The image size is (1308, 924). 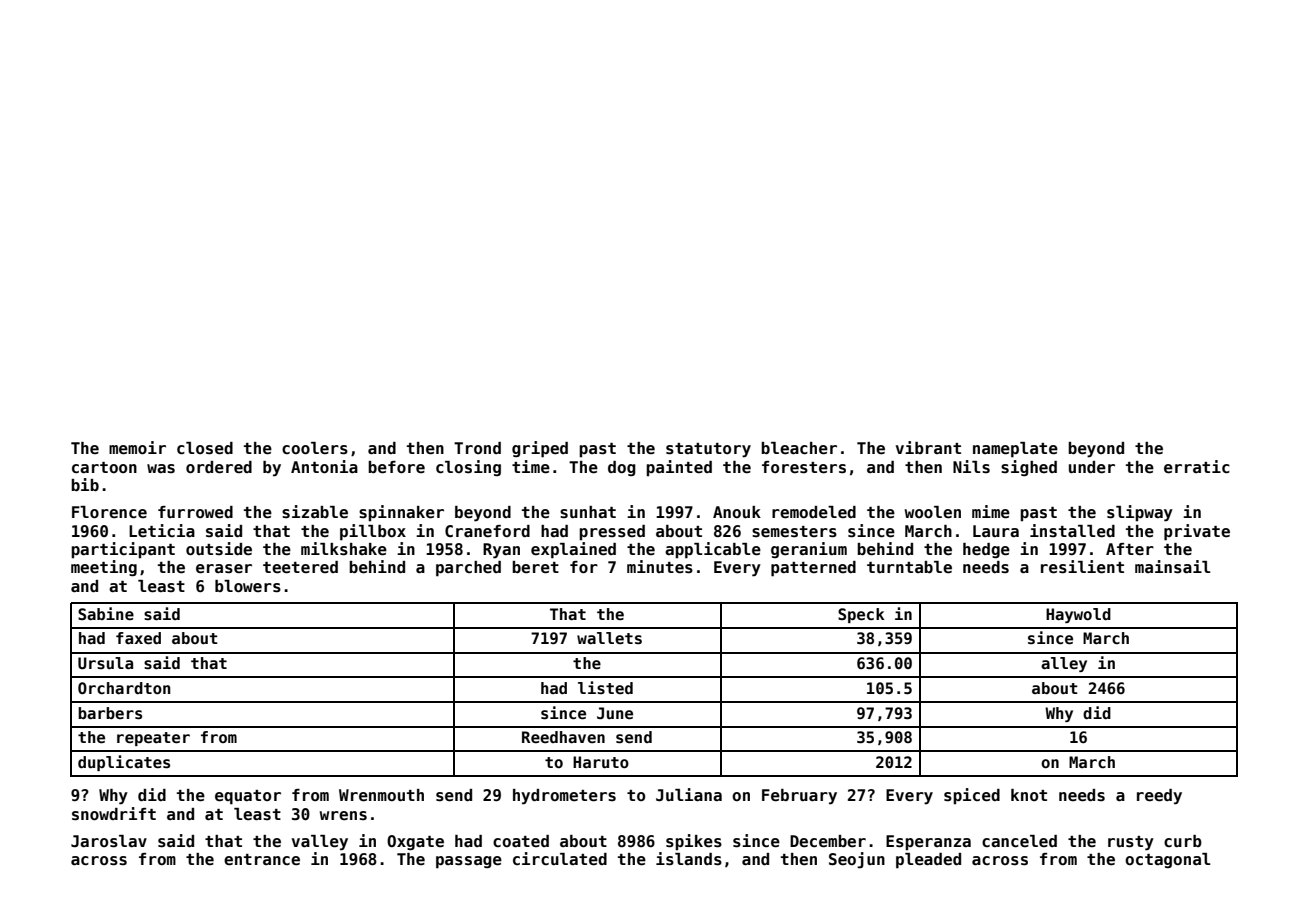 I want to click on repeater, so click(x=153, y=739).
